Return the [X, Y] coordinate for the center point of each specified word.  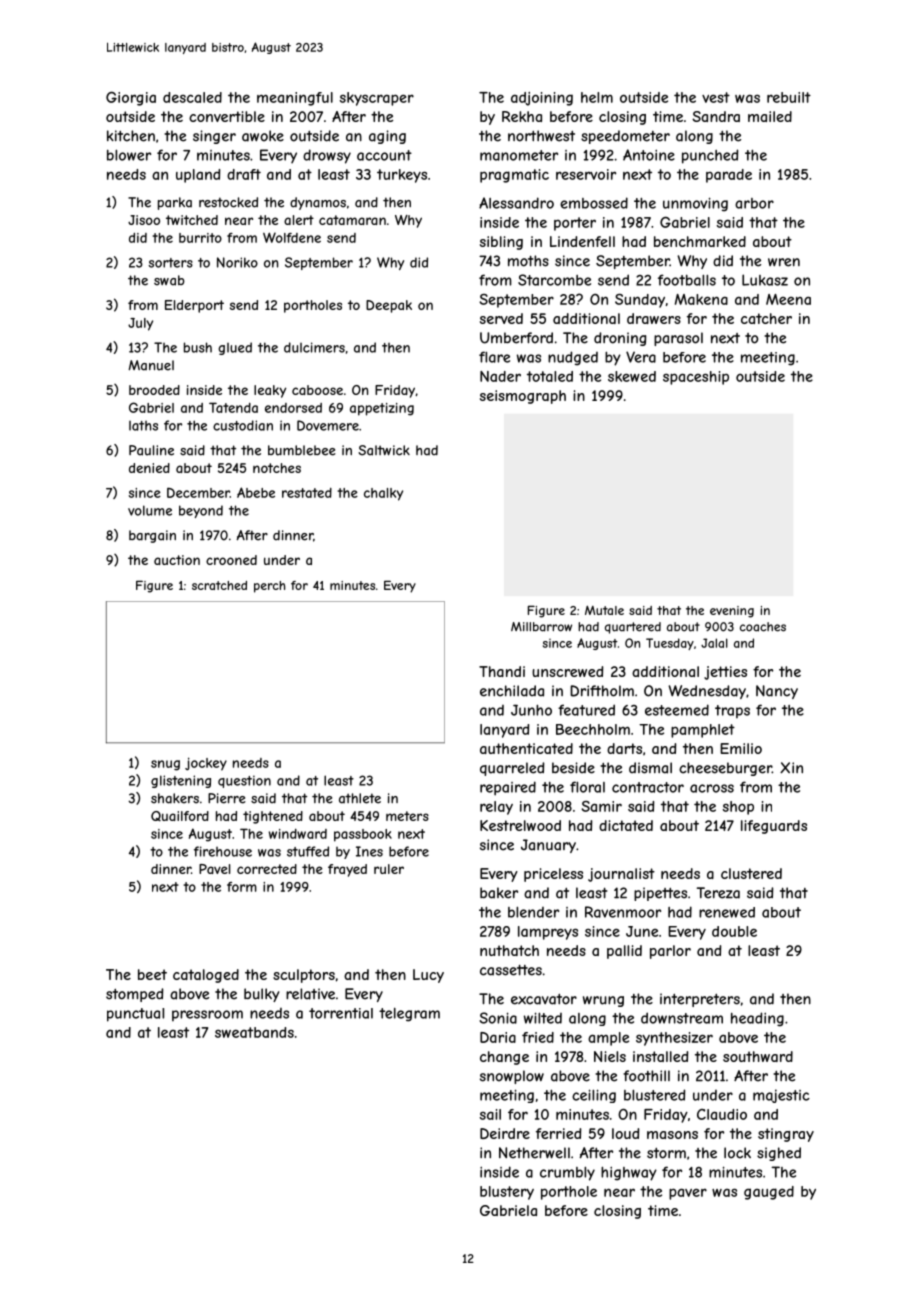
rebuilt [789, 97]
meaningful [295, 99]
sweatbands [254, 1032]
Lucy [428, 976]
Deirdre [505, 1133]
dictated [626, 825]
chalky [383, 494]
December [198, 492]
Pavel [214, 869]
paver [688, 1194]
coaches [763, 627]
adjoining [542, 99]
